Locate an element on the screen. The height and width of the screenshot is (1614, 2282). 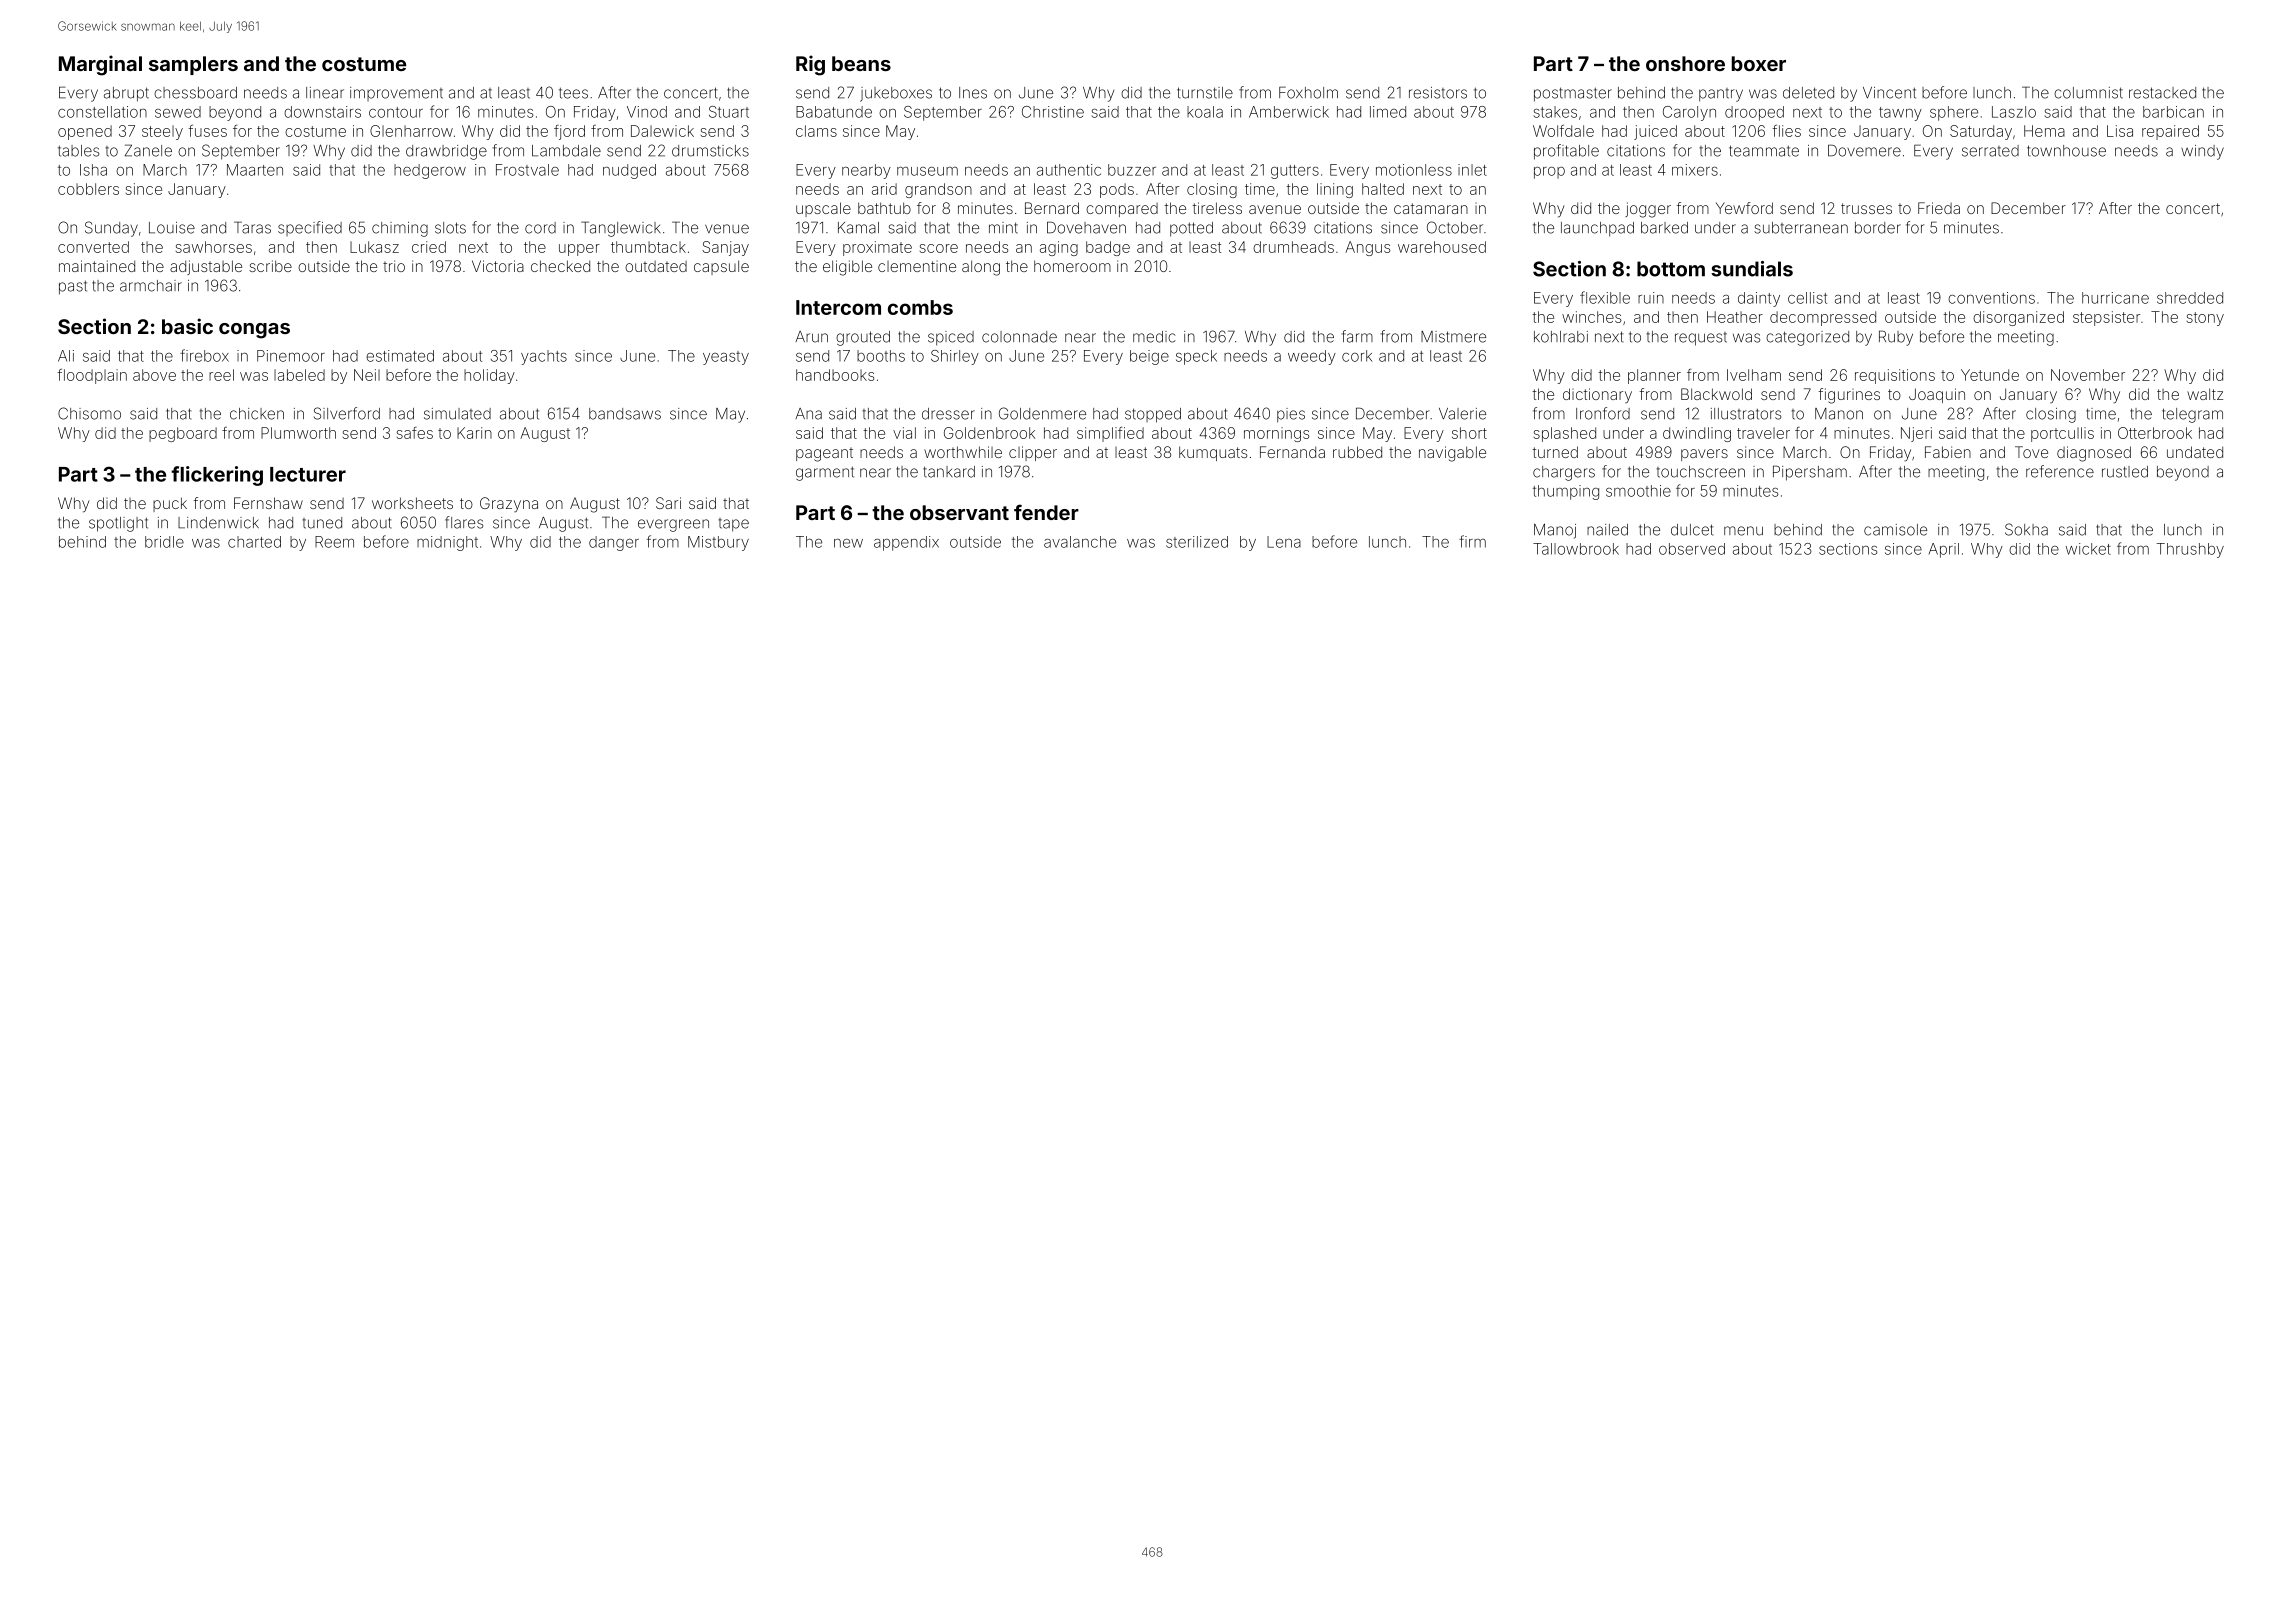
Rig is located at coordinates (810, 65).
